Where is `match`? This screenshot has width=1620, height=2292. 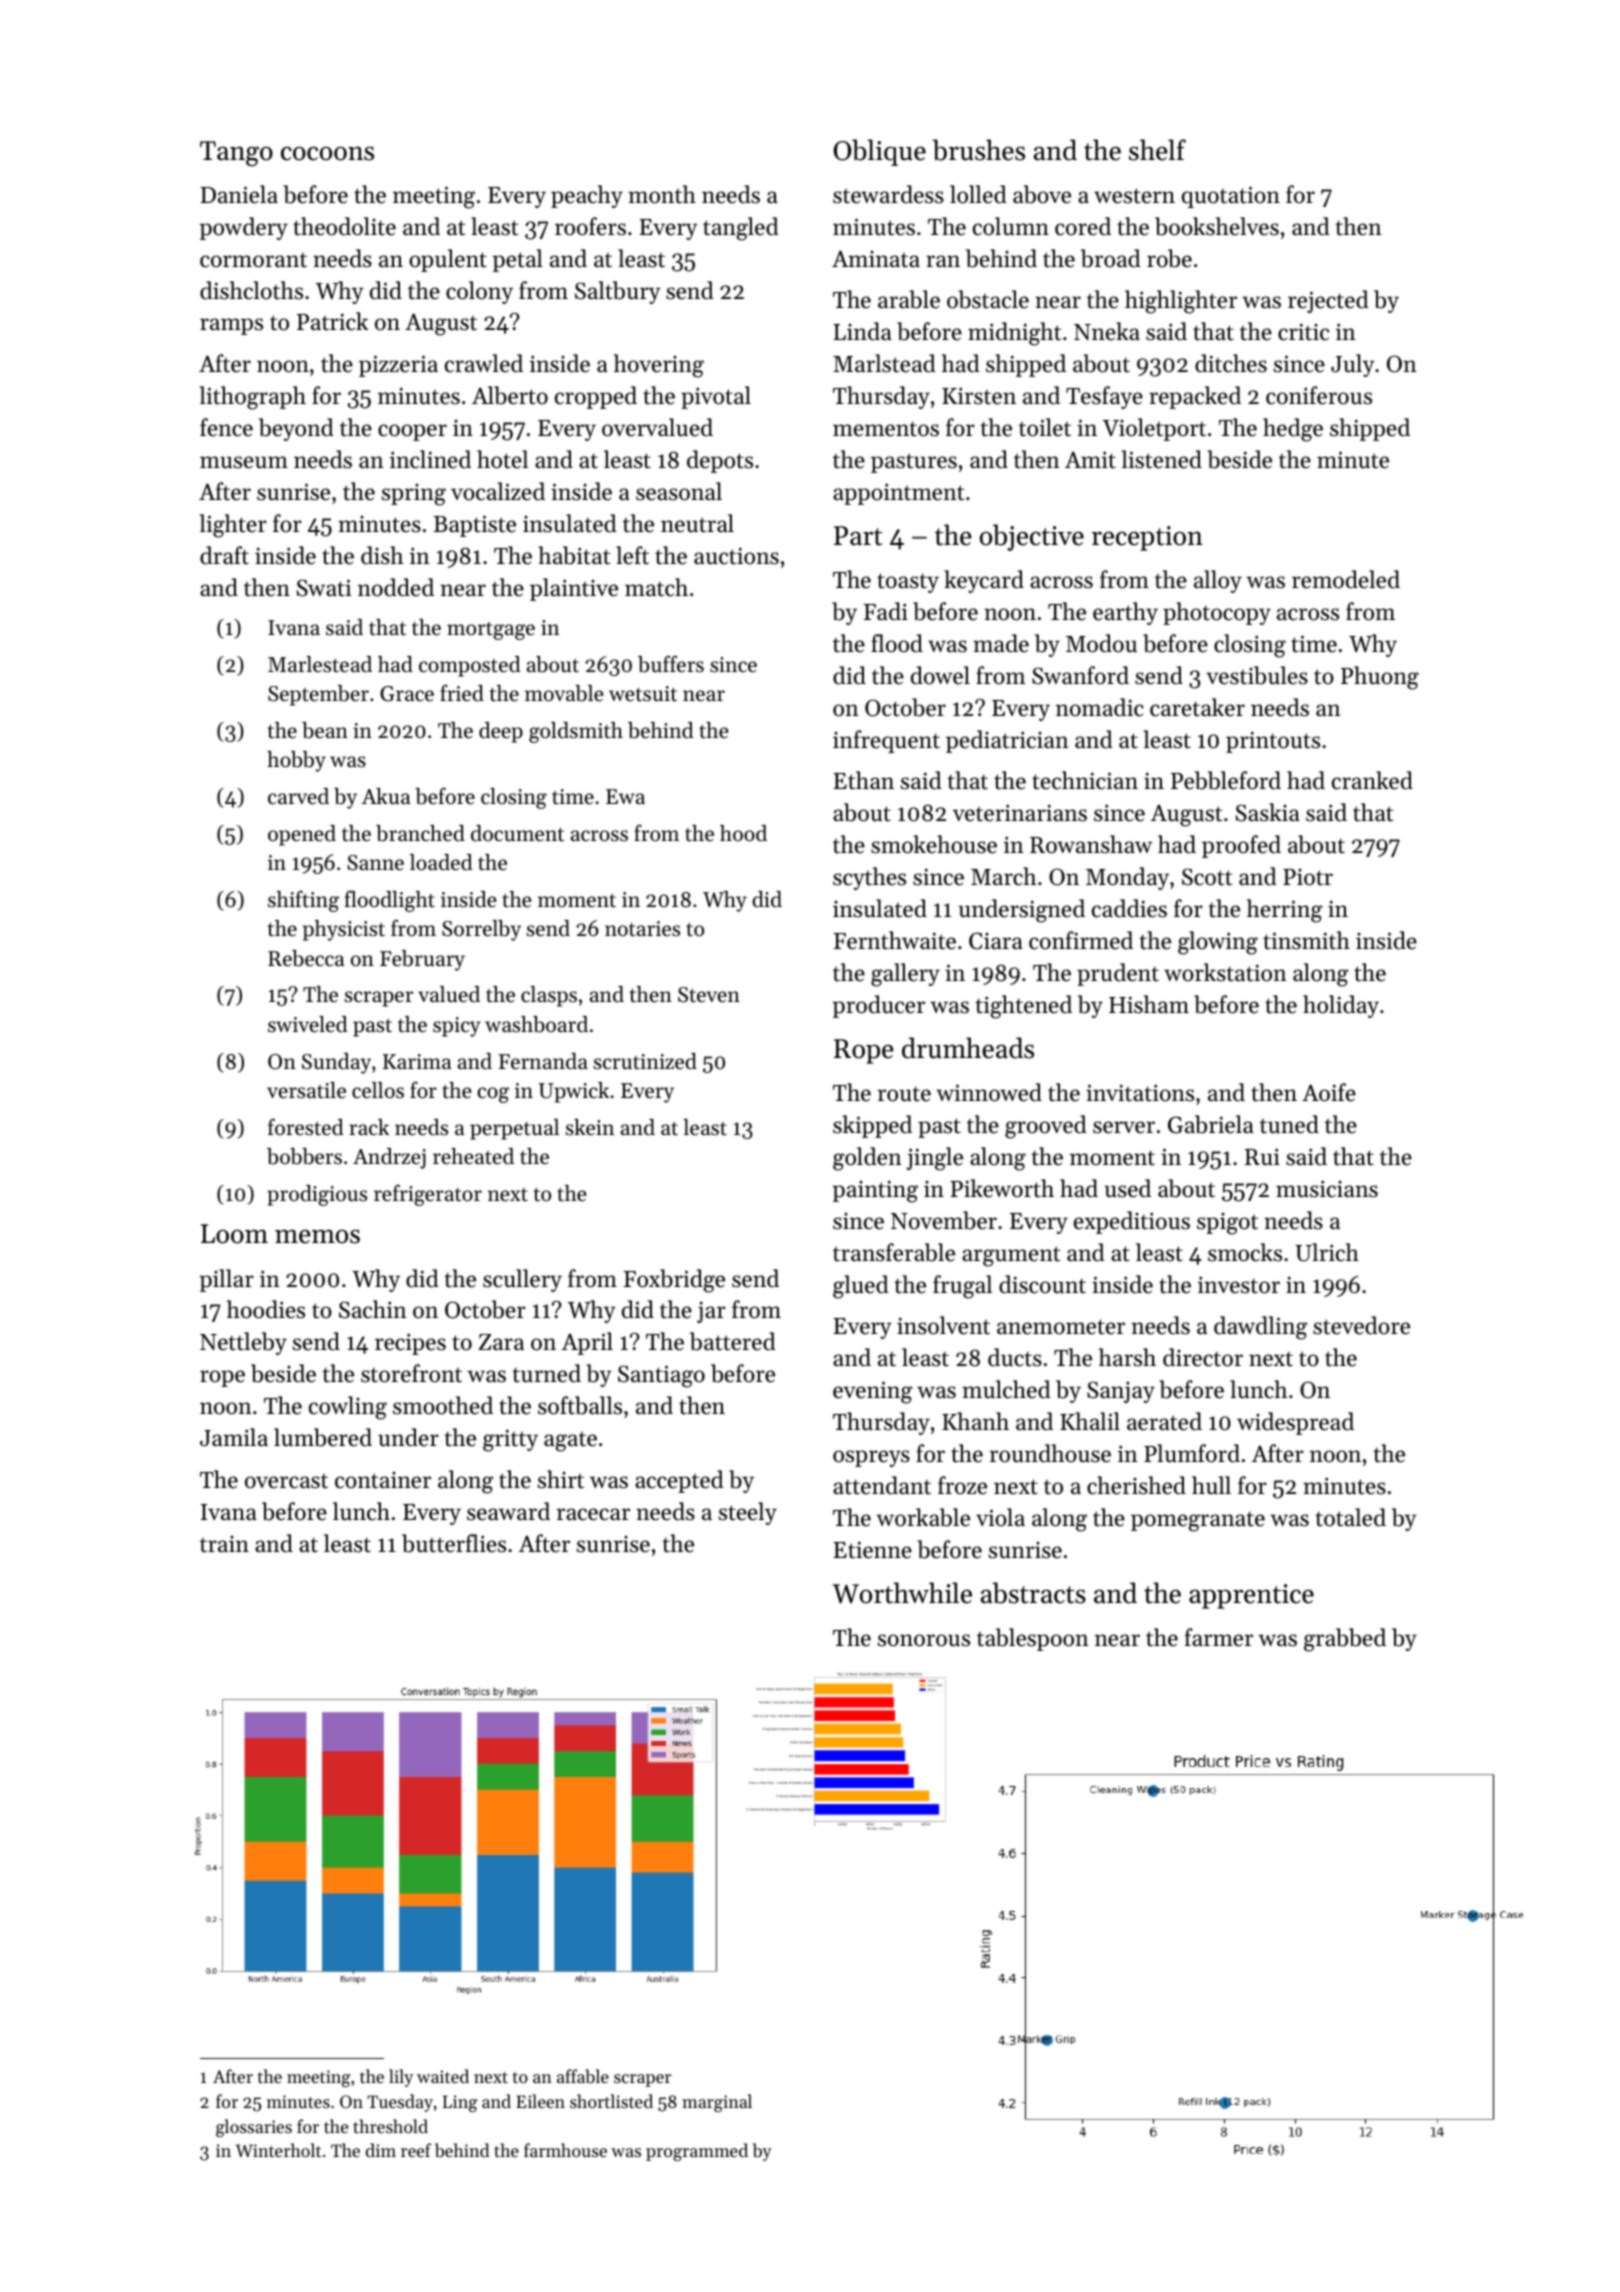
match is located at coordinates (656, 587).
